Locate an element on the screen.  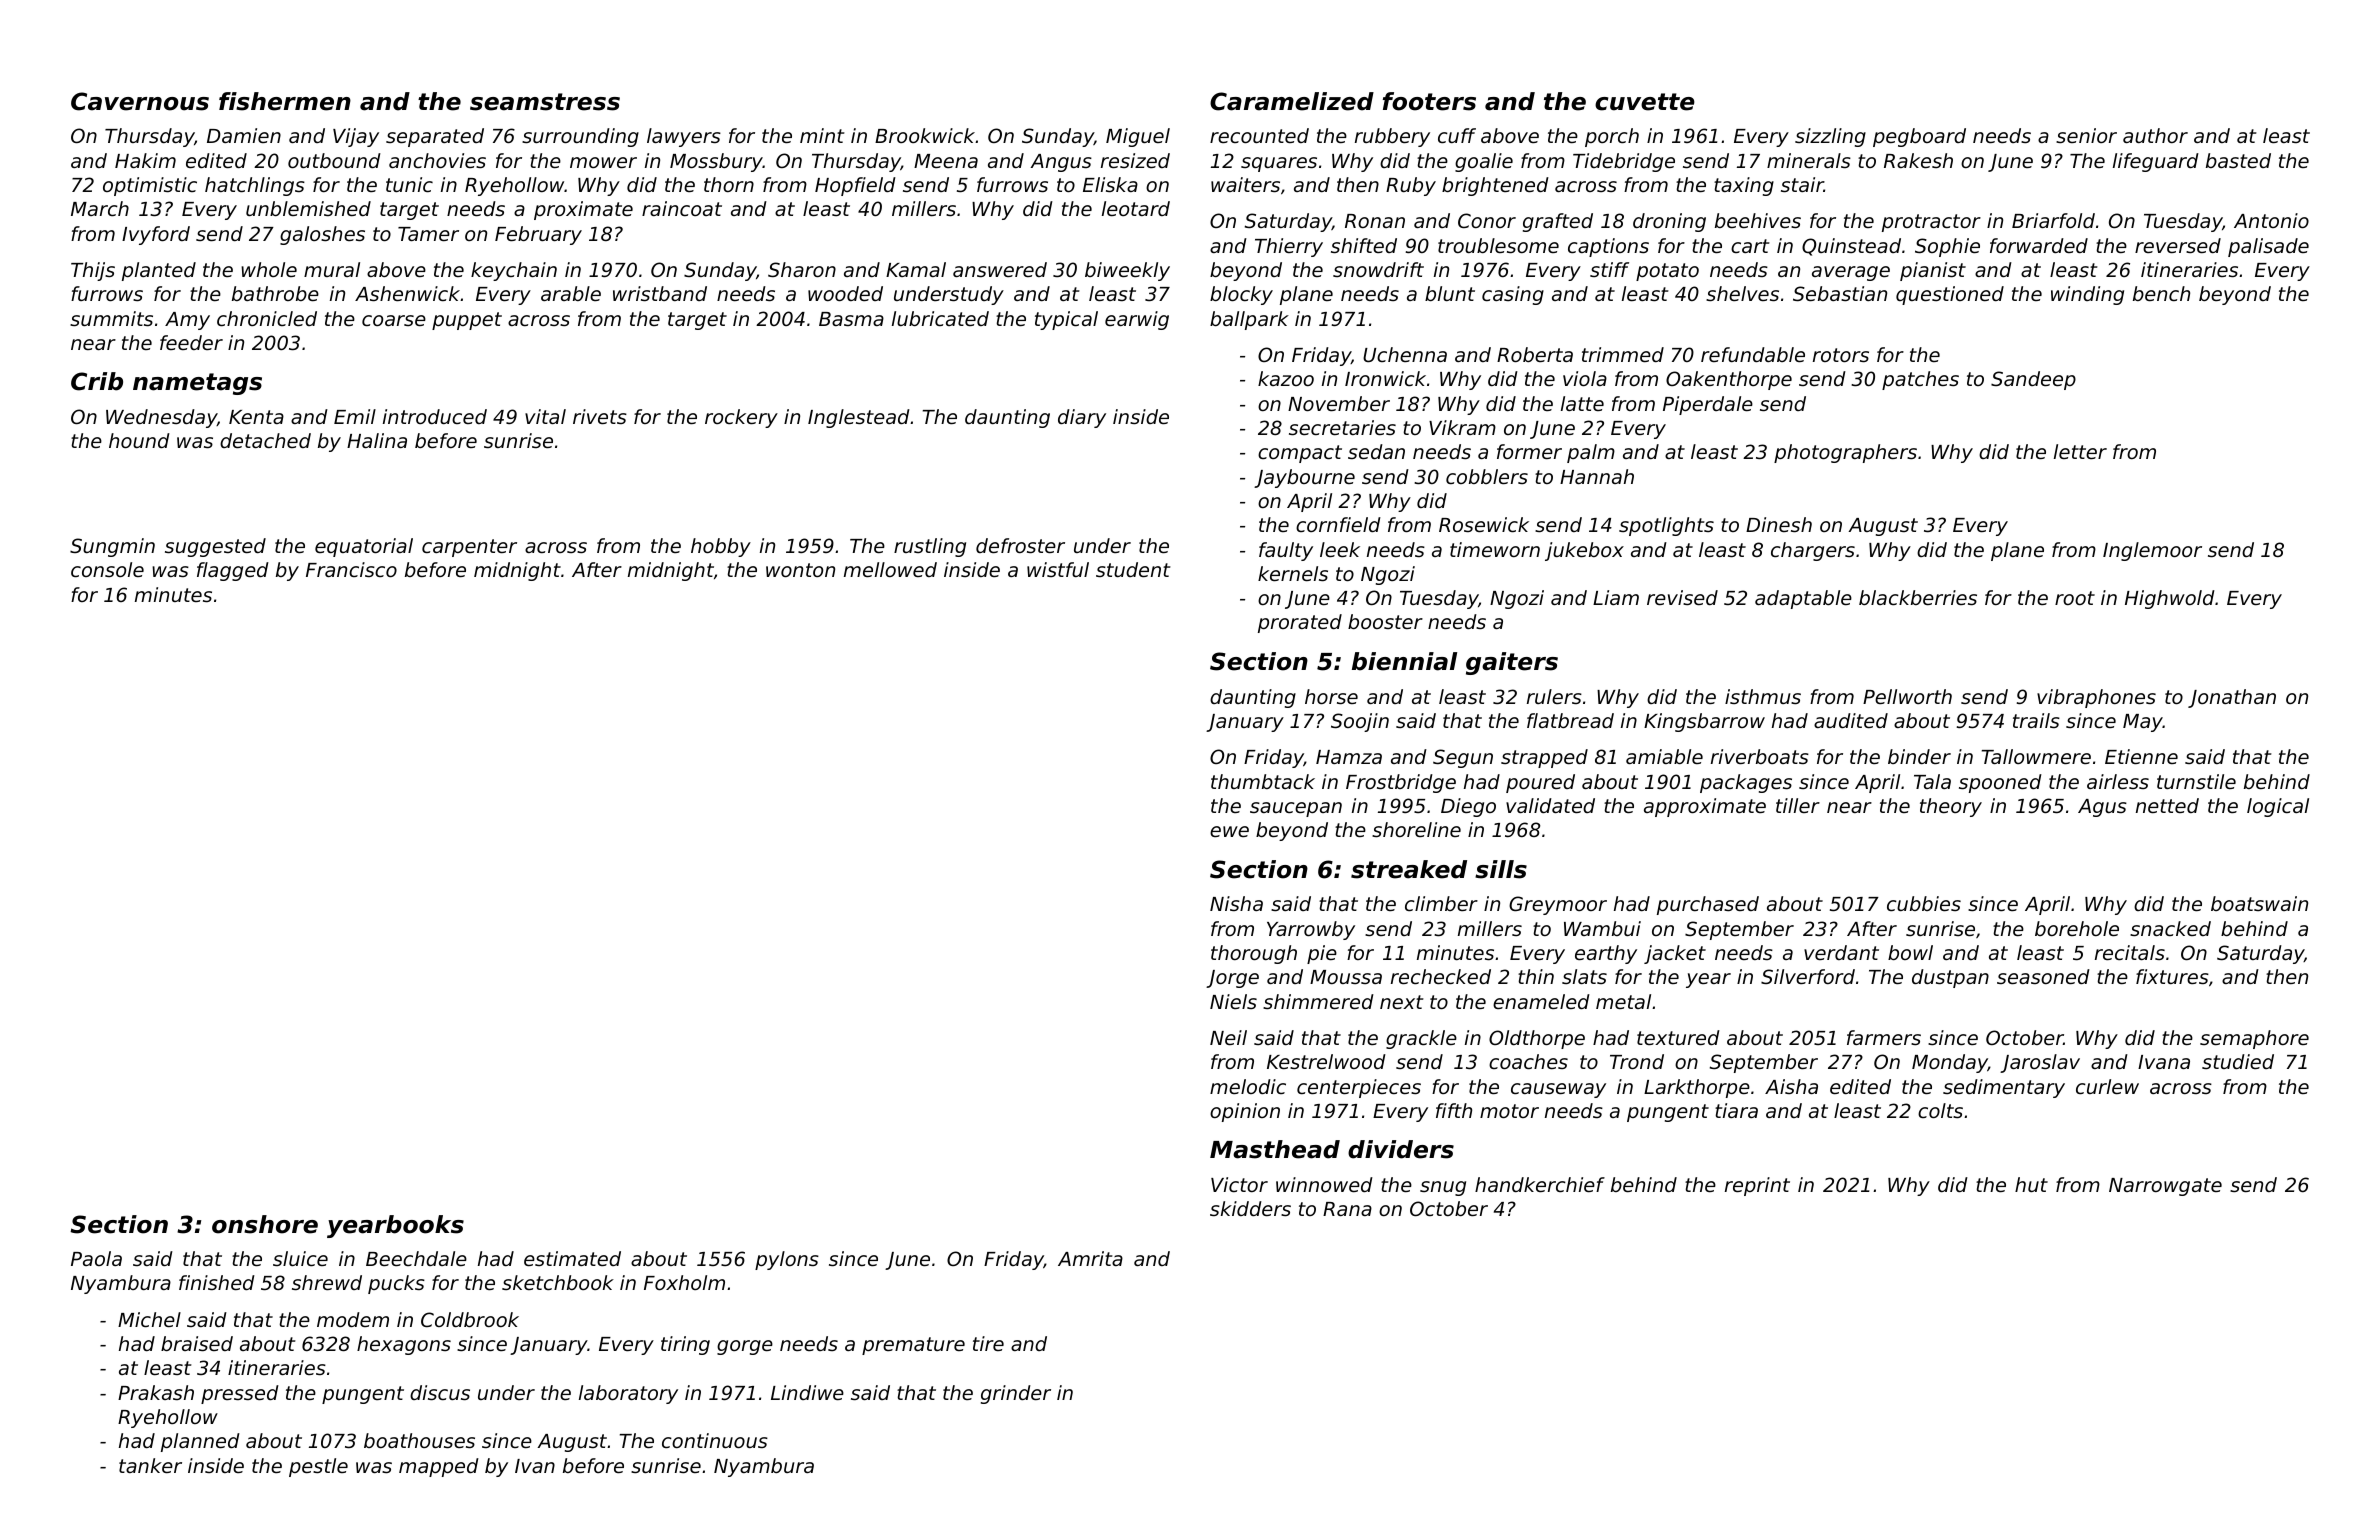
rubbery is located at coordinates (1392, 137).
